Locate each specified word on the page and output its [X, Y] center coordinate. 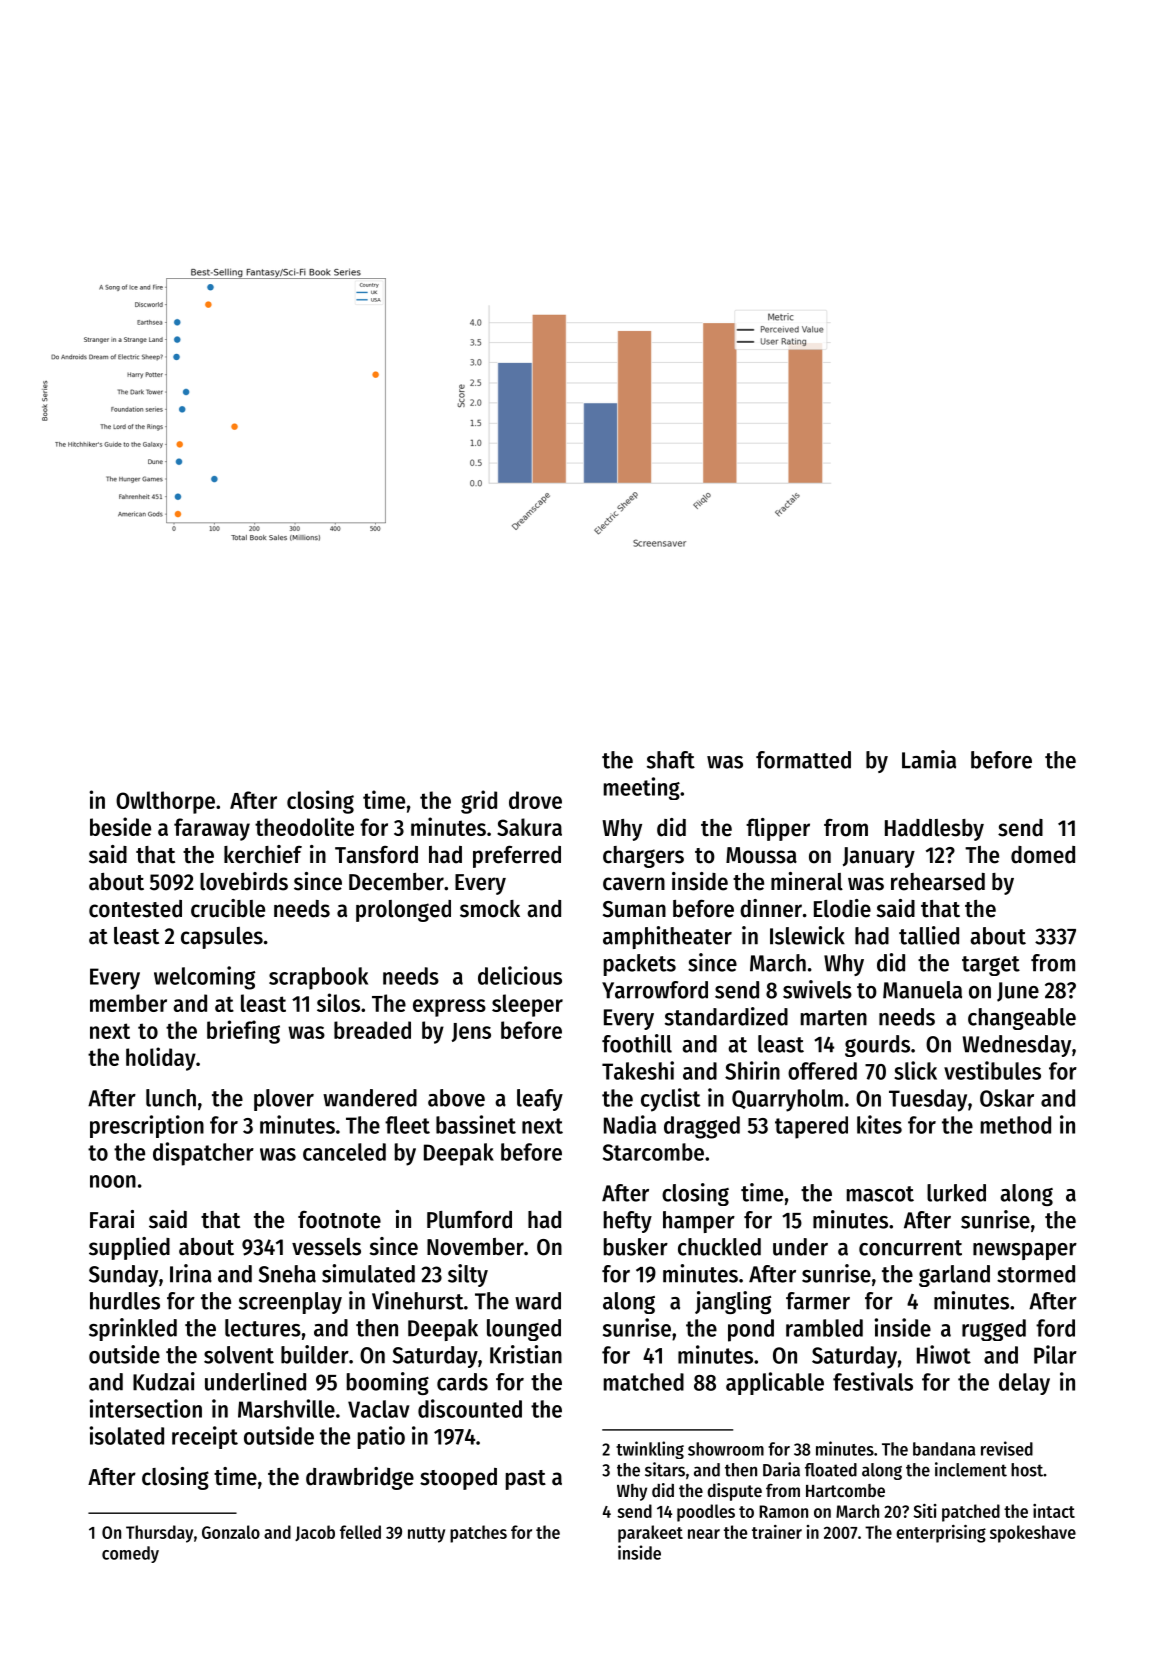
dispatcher [203, 1154]
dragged [702, 1127]
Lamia [929, 759]
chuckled [719, 1247]
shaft [671, 760]
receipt [205, 1437]
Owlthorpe [165, 802]
